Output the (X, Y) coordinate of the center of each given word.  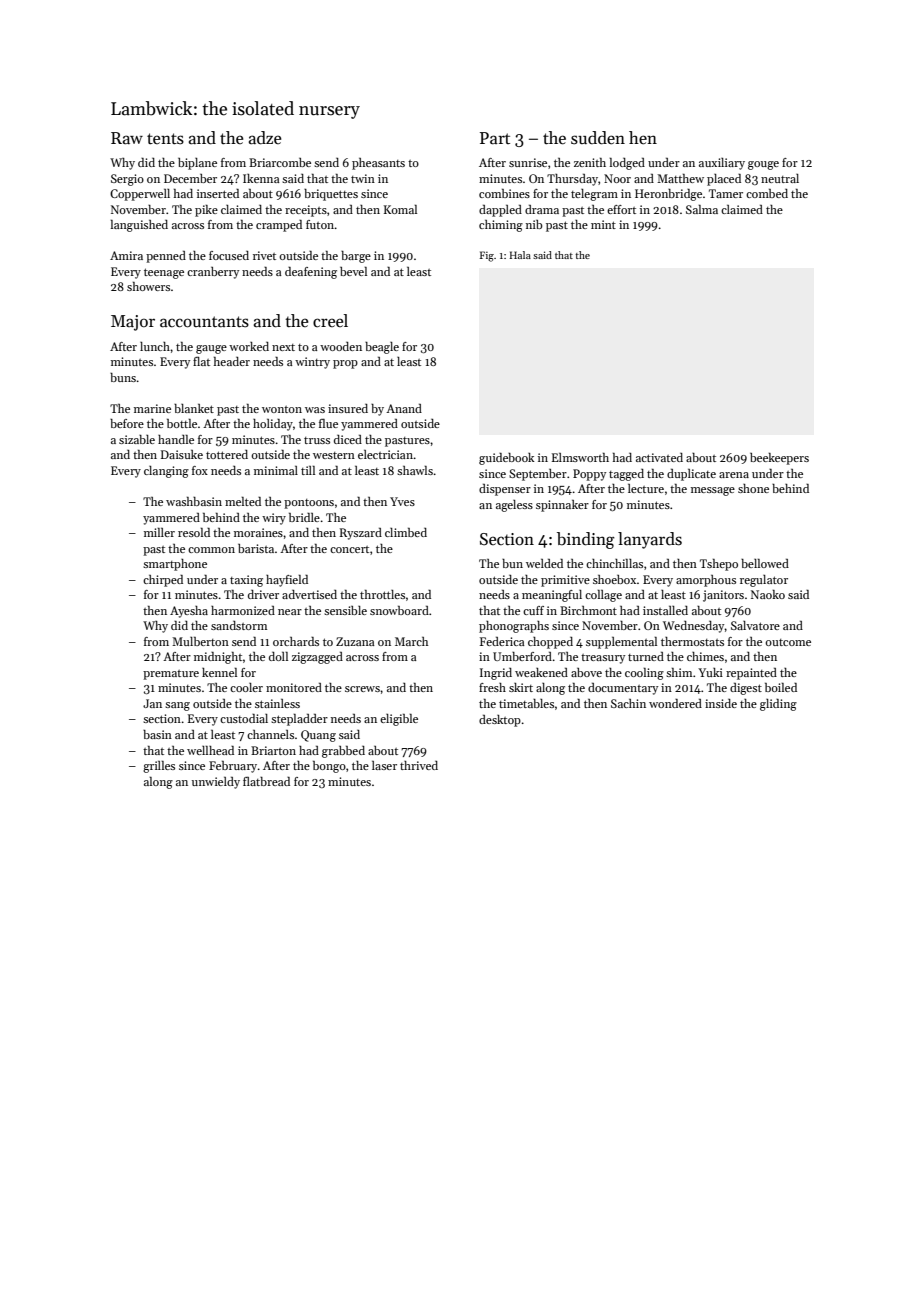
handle (176, 439)
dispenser (505, 490)
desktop (500, 721)
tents (165, 139)
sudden (598, 138)
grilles (159, 767)
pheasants (378, 164)
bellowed (765, 563)
